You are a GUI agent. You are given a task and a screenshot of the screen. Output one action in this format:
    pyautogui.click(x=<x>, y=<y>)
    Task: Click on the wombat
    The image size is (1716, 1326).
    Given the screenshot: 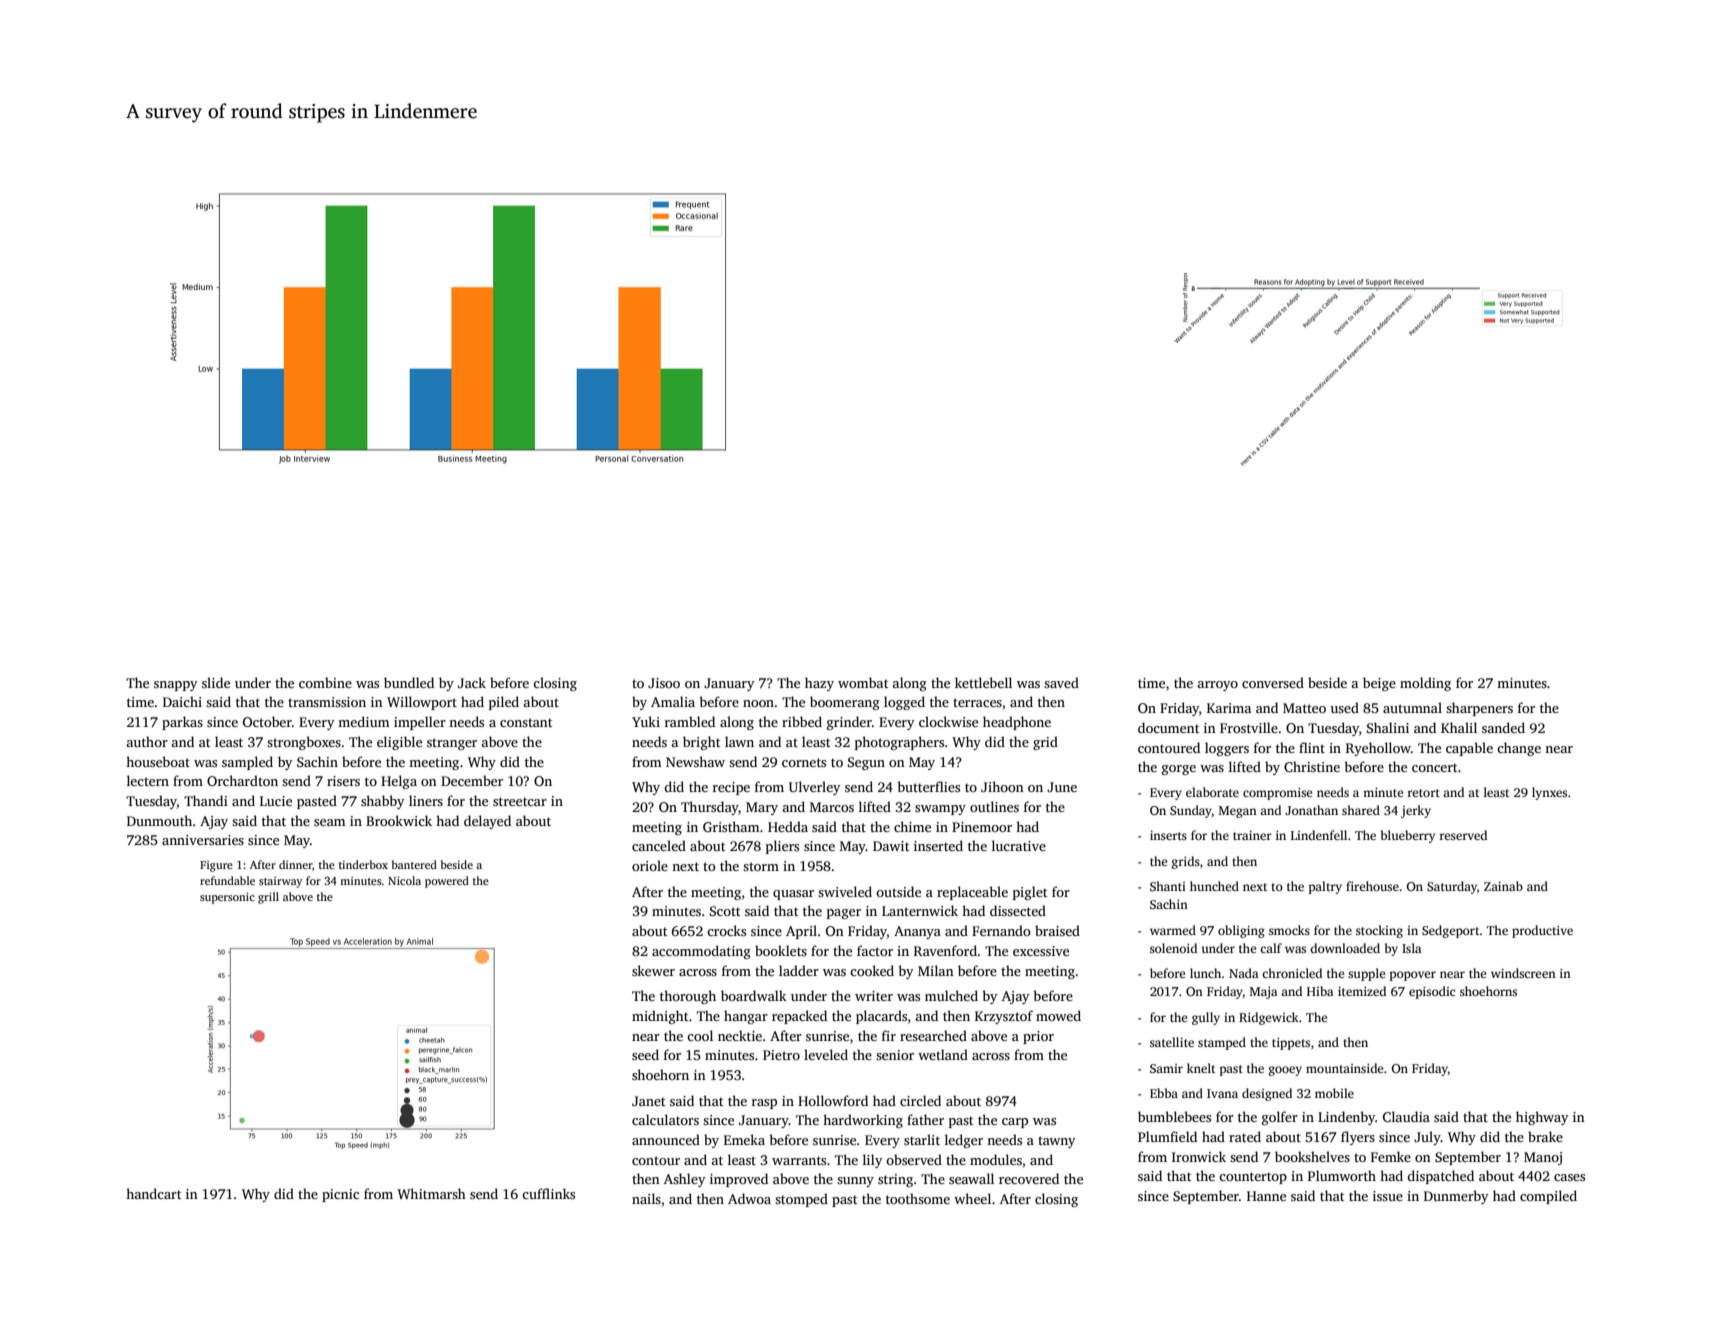 What is the action you would take?
    pyautogui.click(x=863, y=682)
